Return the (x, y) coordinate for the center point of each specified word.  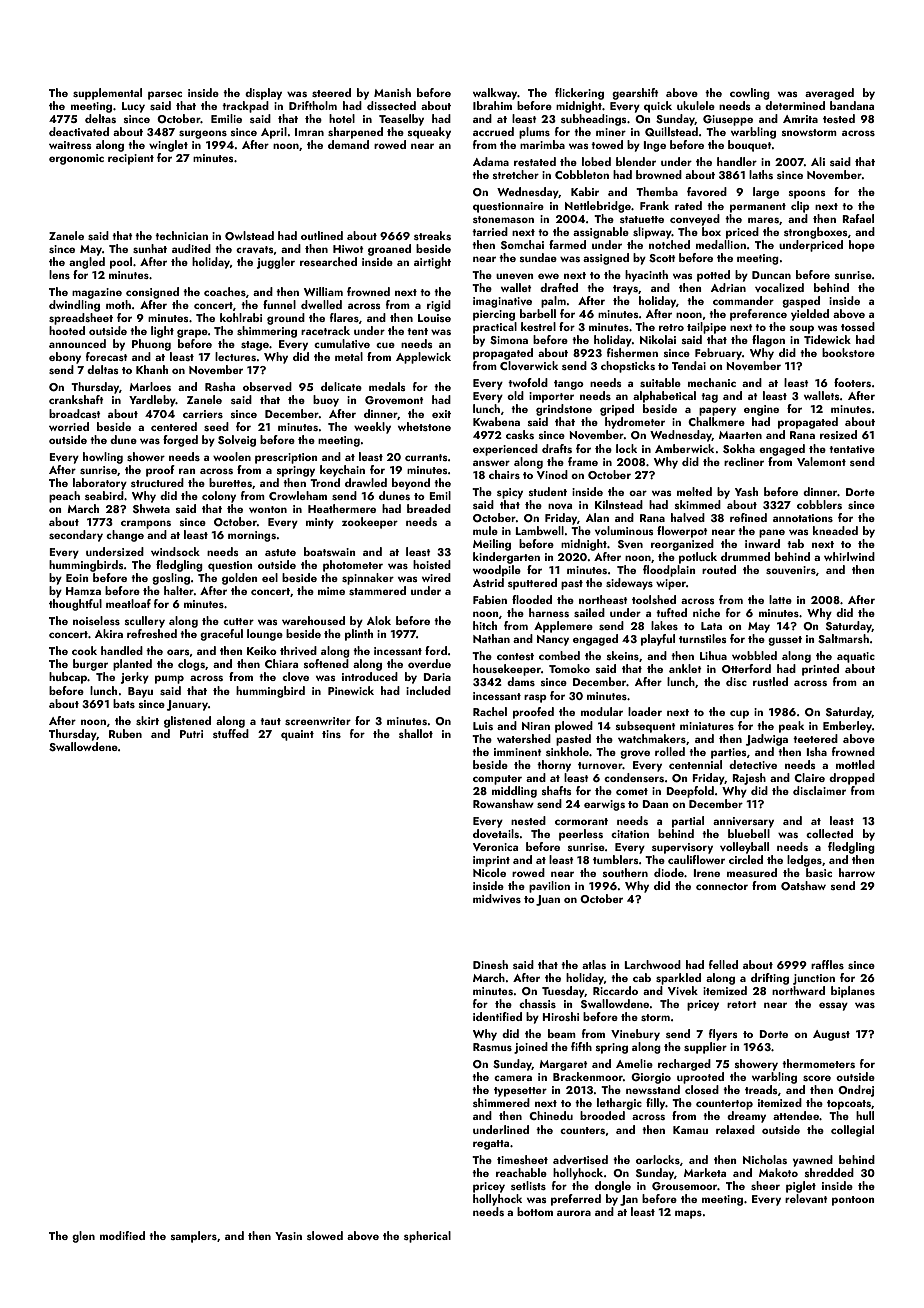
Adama (491, 161)
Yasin (288, 1236)
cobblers (819, 504)
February (718, 354)
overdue (429, 663)
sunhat (150, 248)
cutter (238, 621)
